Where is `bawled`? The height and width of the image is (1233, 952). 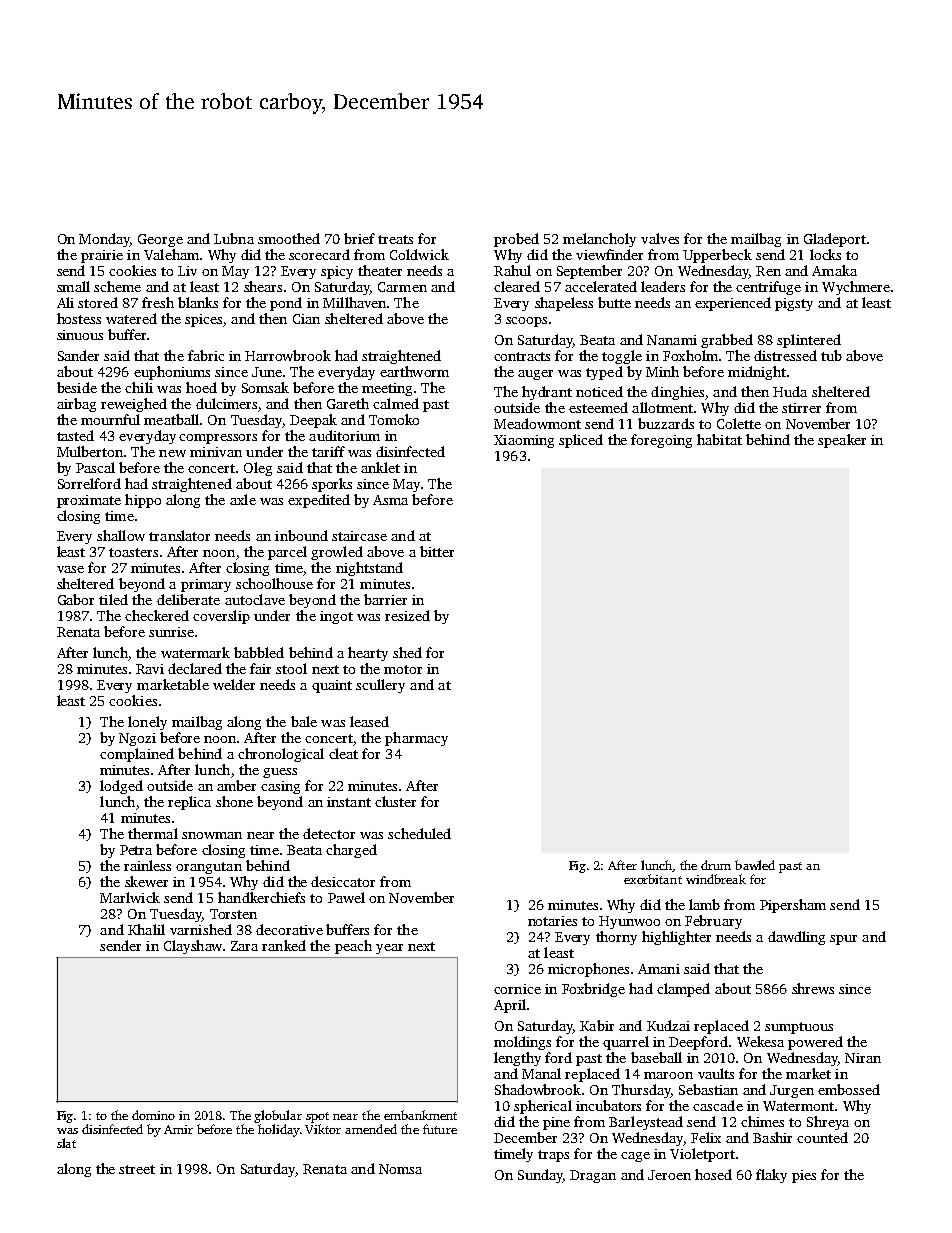
bawled is located at coordinates (755, 865).
